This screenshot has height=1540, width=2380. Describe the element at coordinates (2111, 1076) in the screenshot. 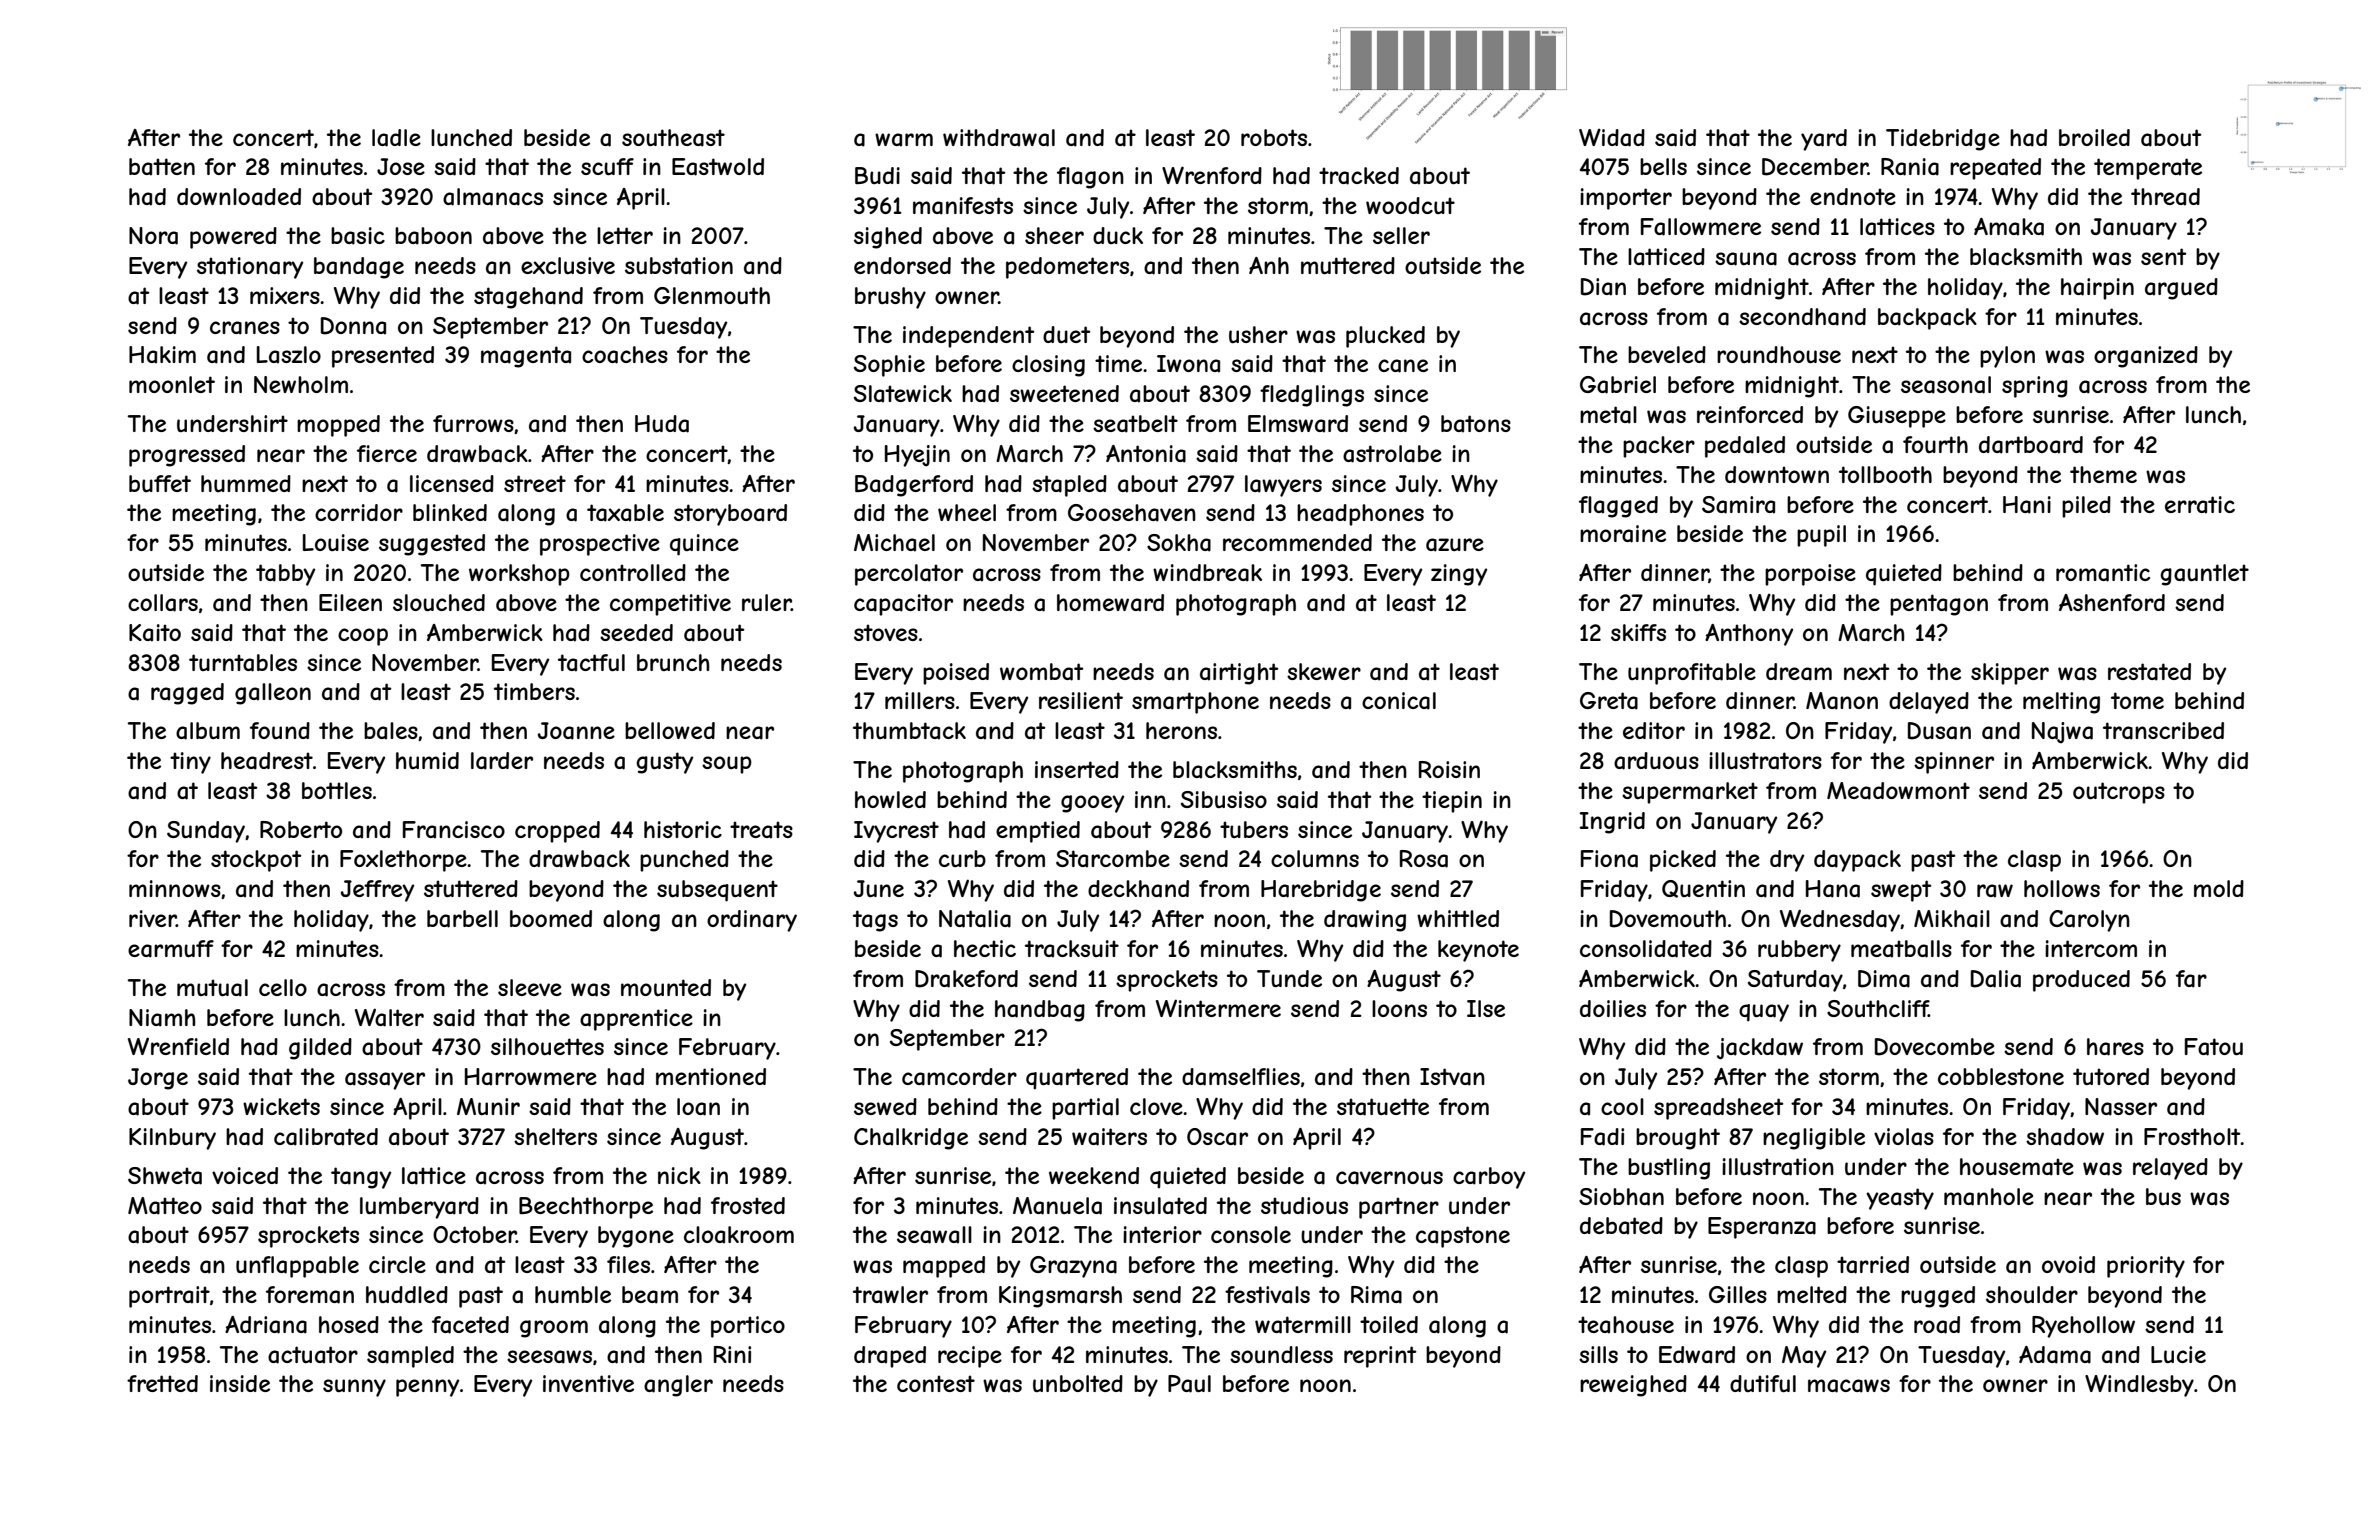

I see `tutored` at that location.
